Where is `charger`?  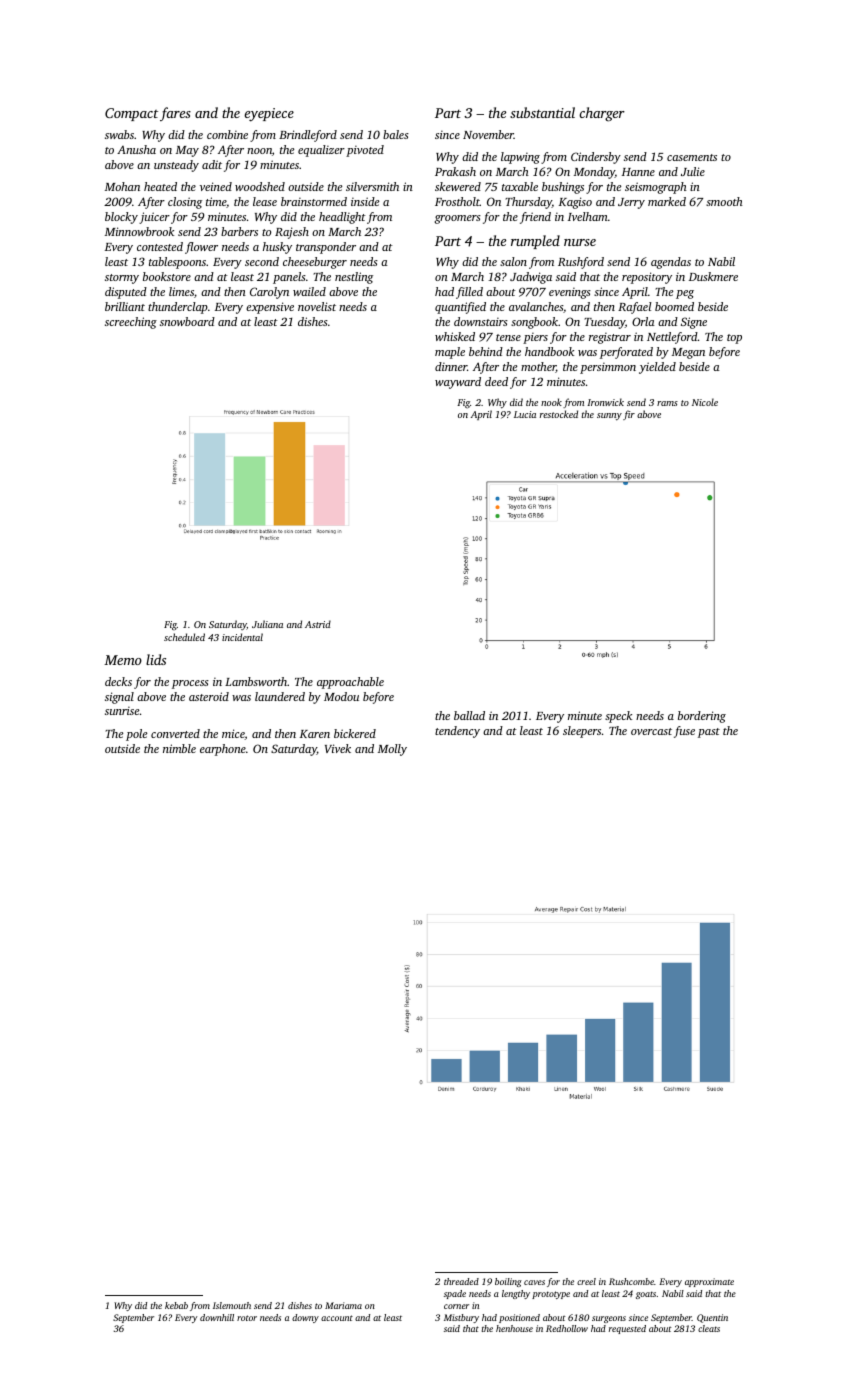 charger is located at coordinates (602, 114).
